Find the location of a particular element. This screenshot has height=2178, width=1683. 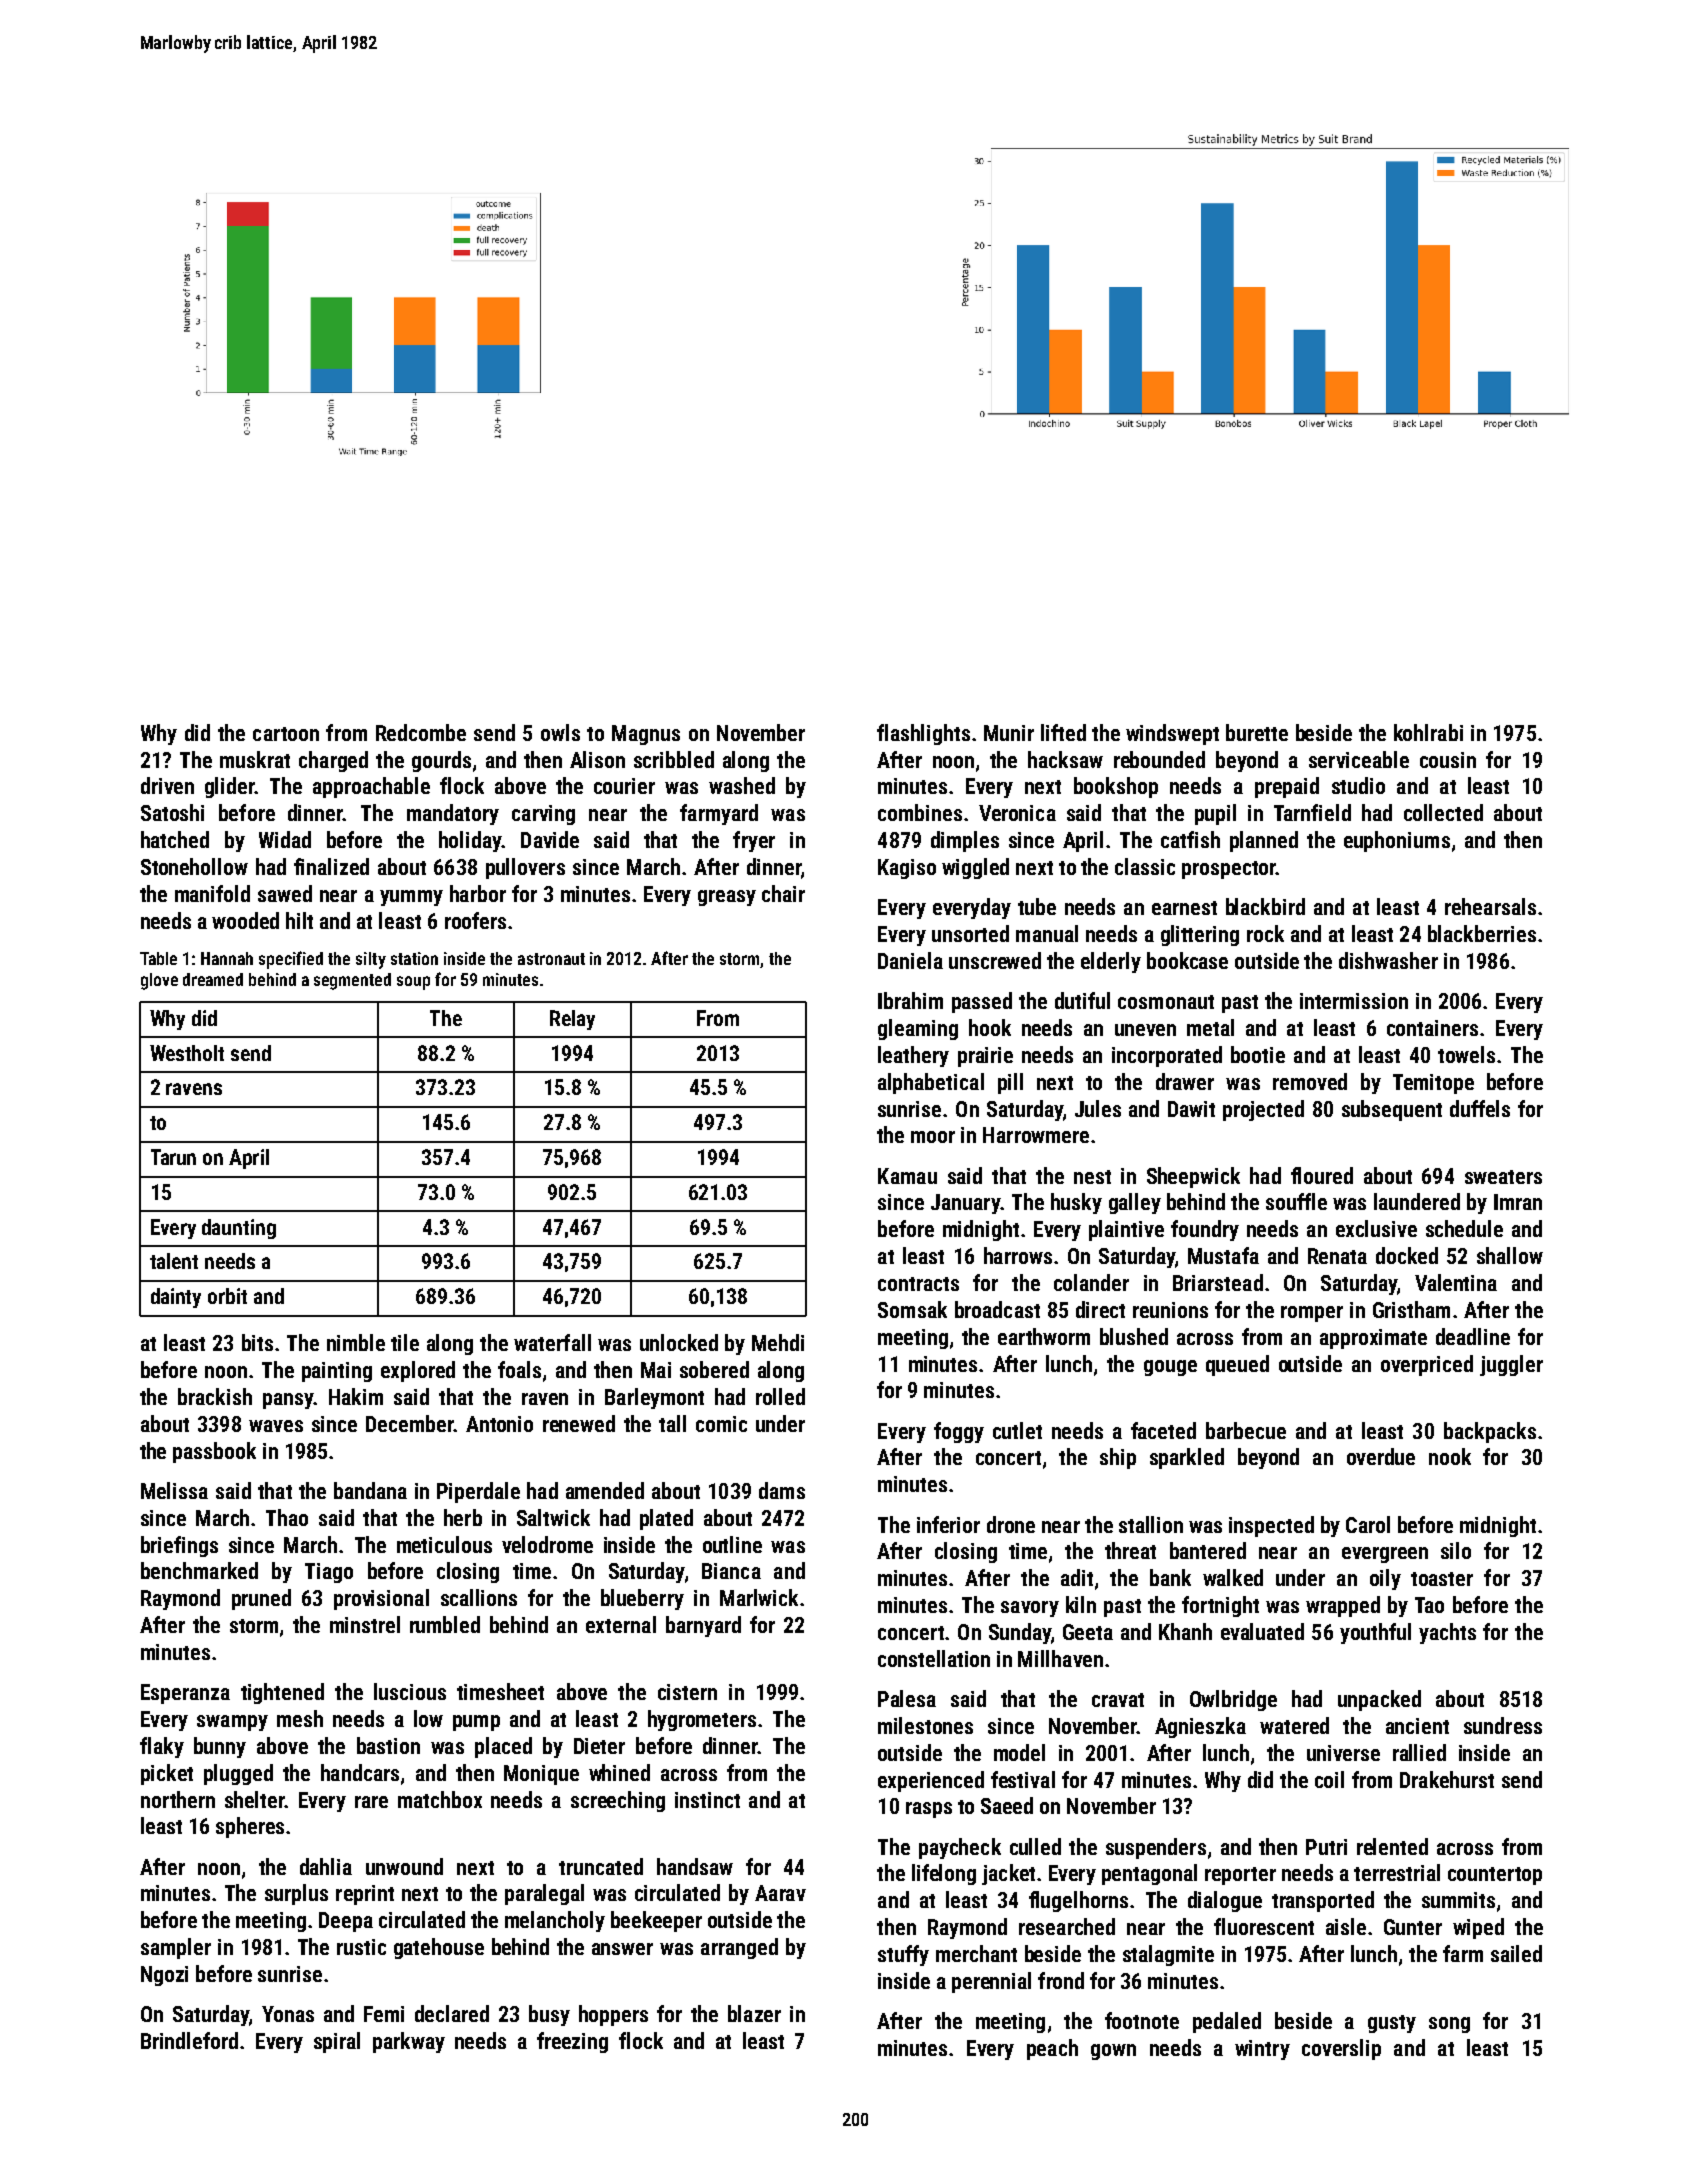

collected is located at coordinates (1443, 812).
